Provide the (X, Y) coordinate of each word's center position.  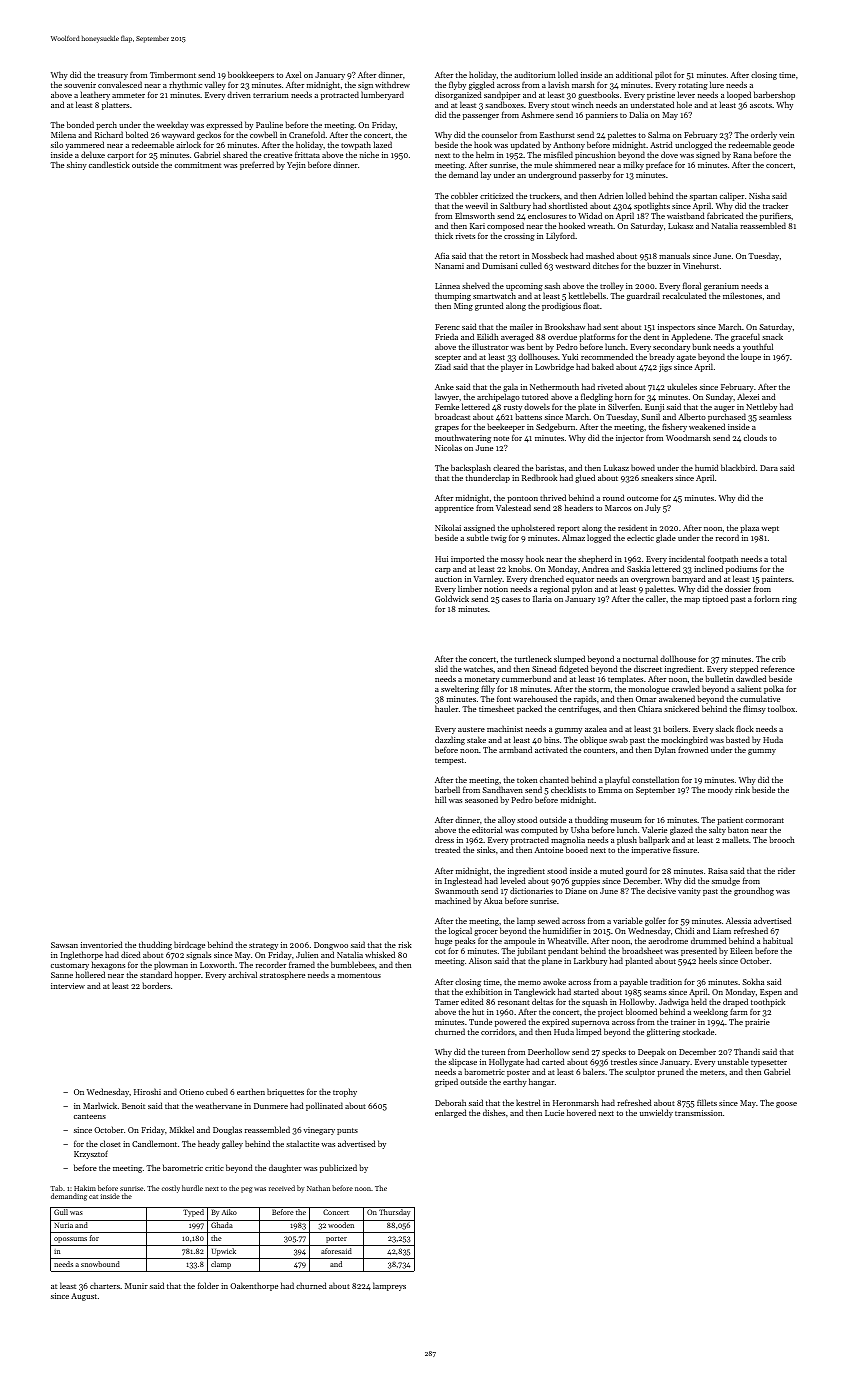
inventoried (102, 944)
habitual (778, 940)
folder (208, 1285)
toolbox (781, 708)
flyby (457, 85)
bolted (137, 134)
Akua (493, 901)
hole (684, 104)
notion (496, 589)
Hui (441, 559)
